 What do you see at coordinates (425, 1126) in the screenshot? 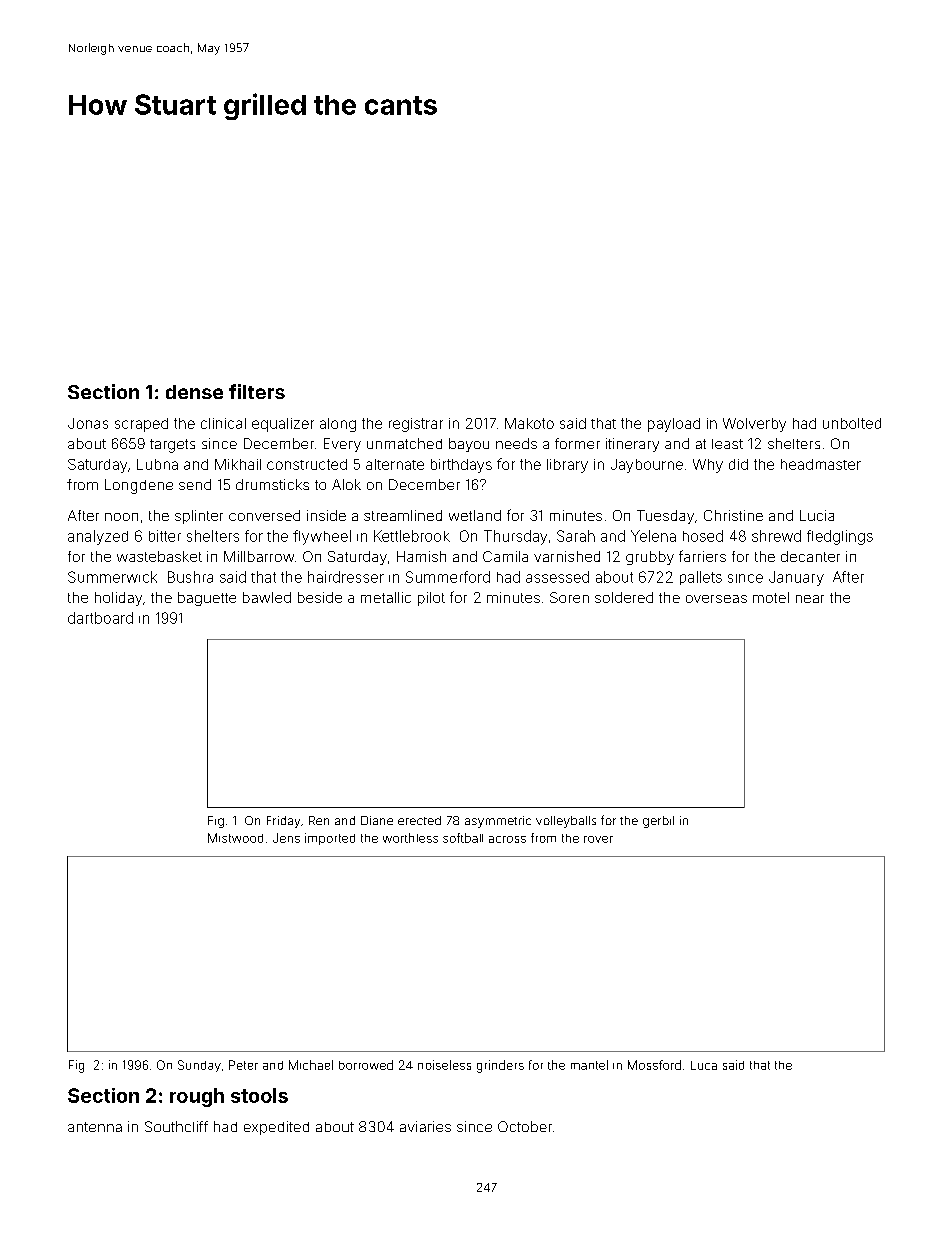
I see `aviaries` at bounding box center [425, 1126].
